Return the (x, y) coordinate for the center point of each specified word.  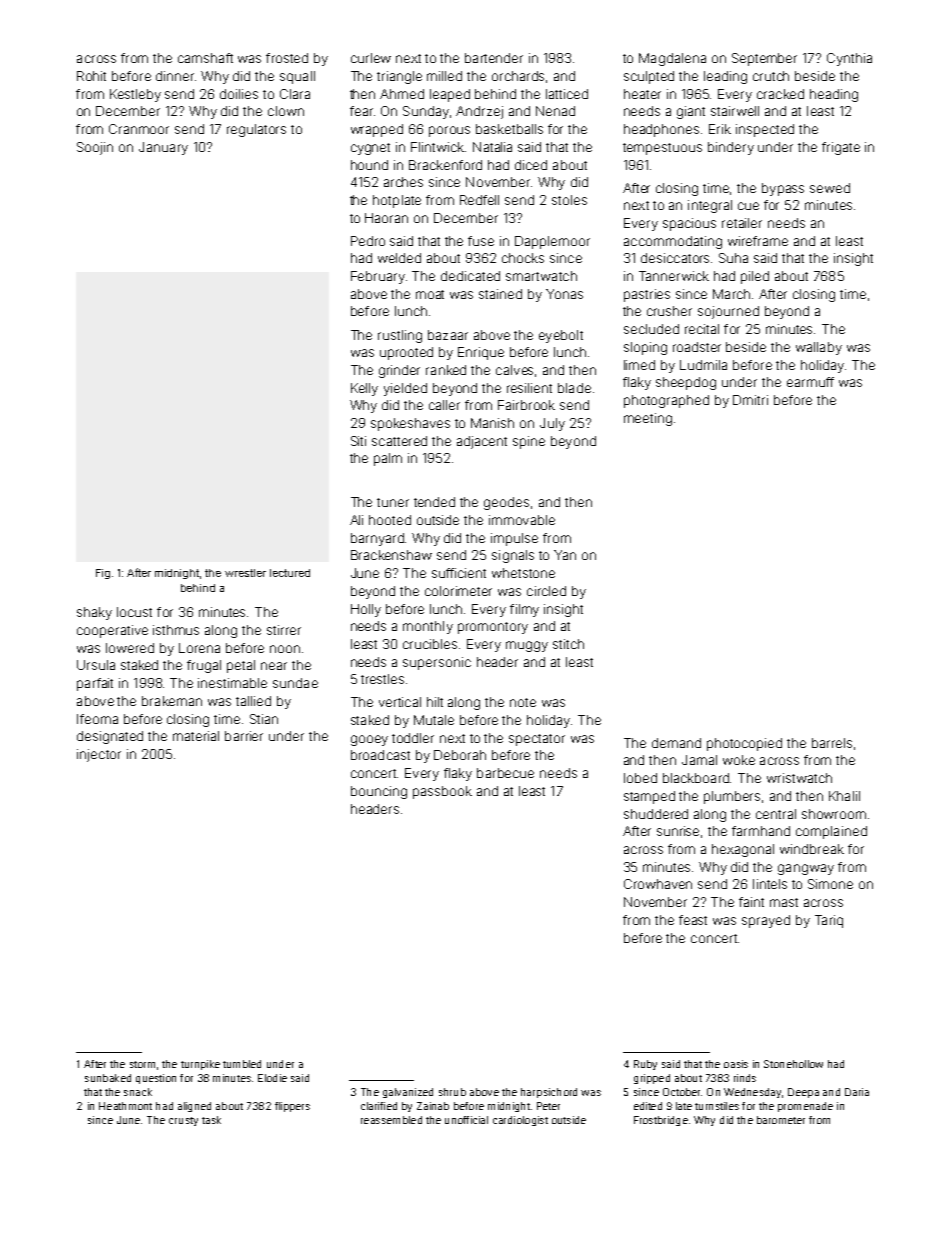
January (163, 148)
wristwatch (799, 778)
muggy (527, 646)
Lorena (199, 648)
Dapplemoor (552, 242)
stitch (568, 644)
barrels (832, 743)
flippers (292, 1107)
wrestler (245, 573)
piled (755, 277)
